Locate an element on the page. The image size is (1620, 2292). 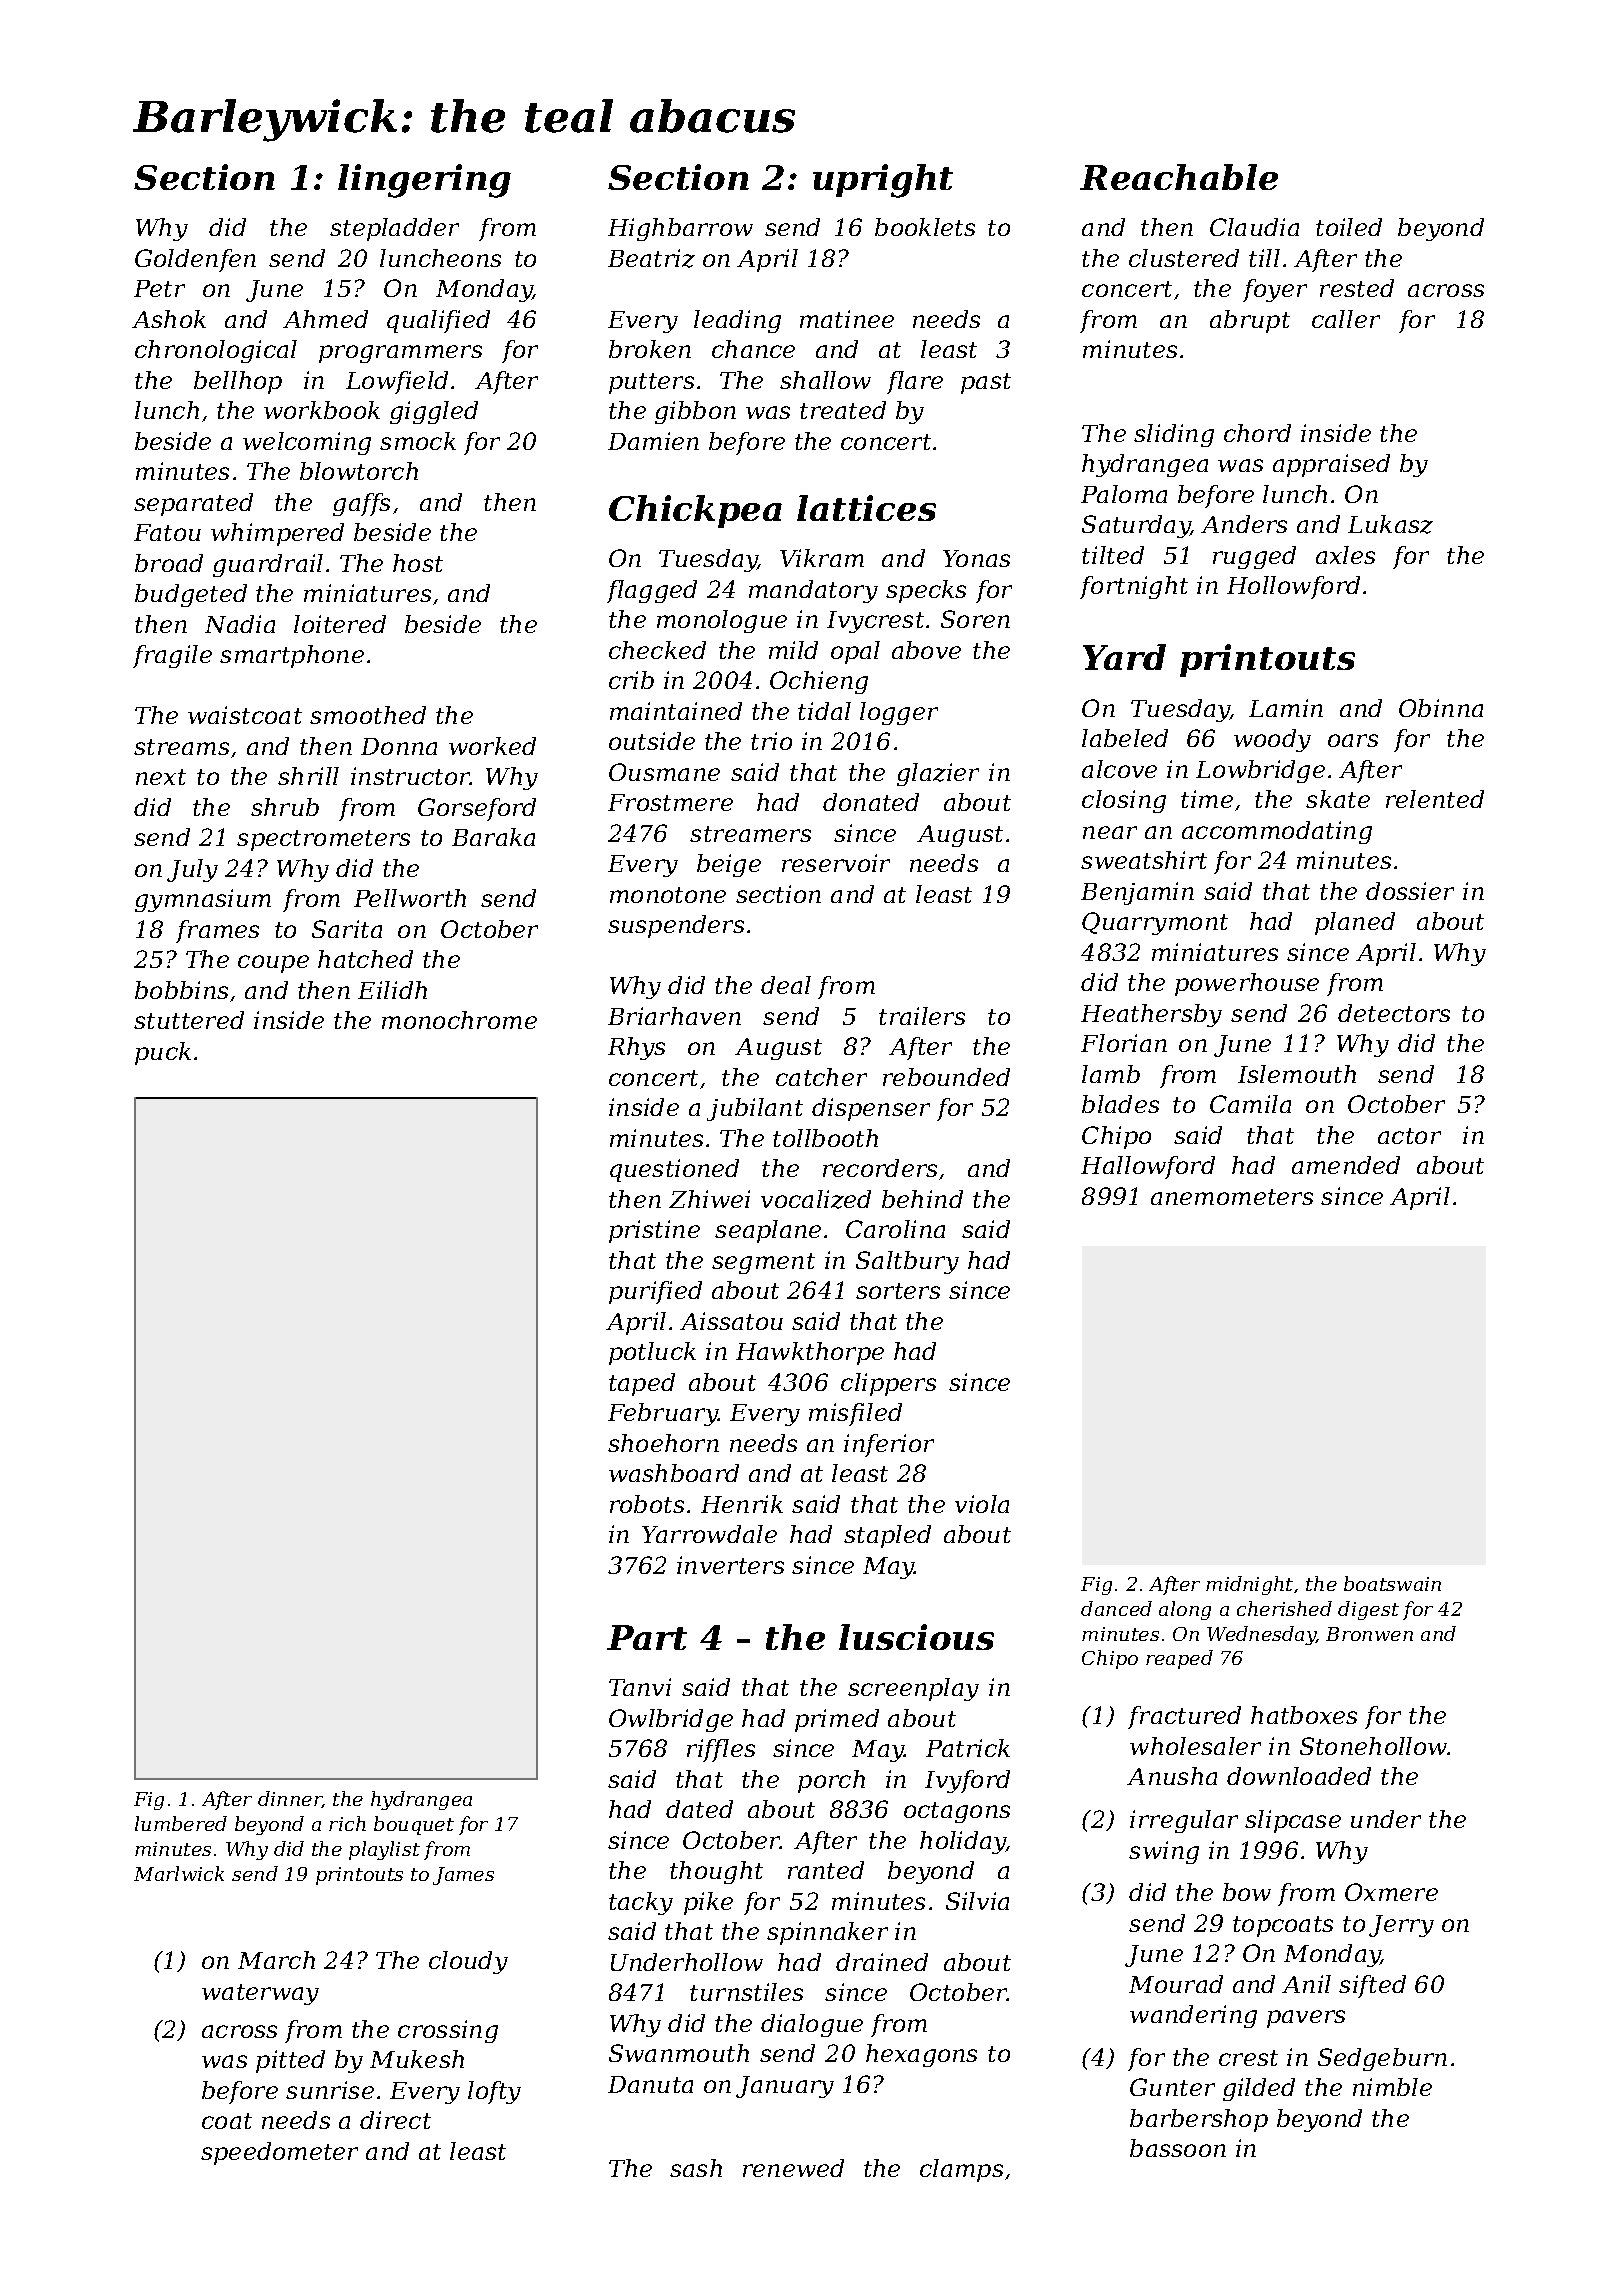
cloudy is located at coordinates (468, 1962).
